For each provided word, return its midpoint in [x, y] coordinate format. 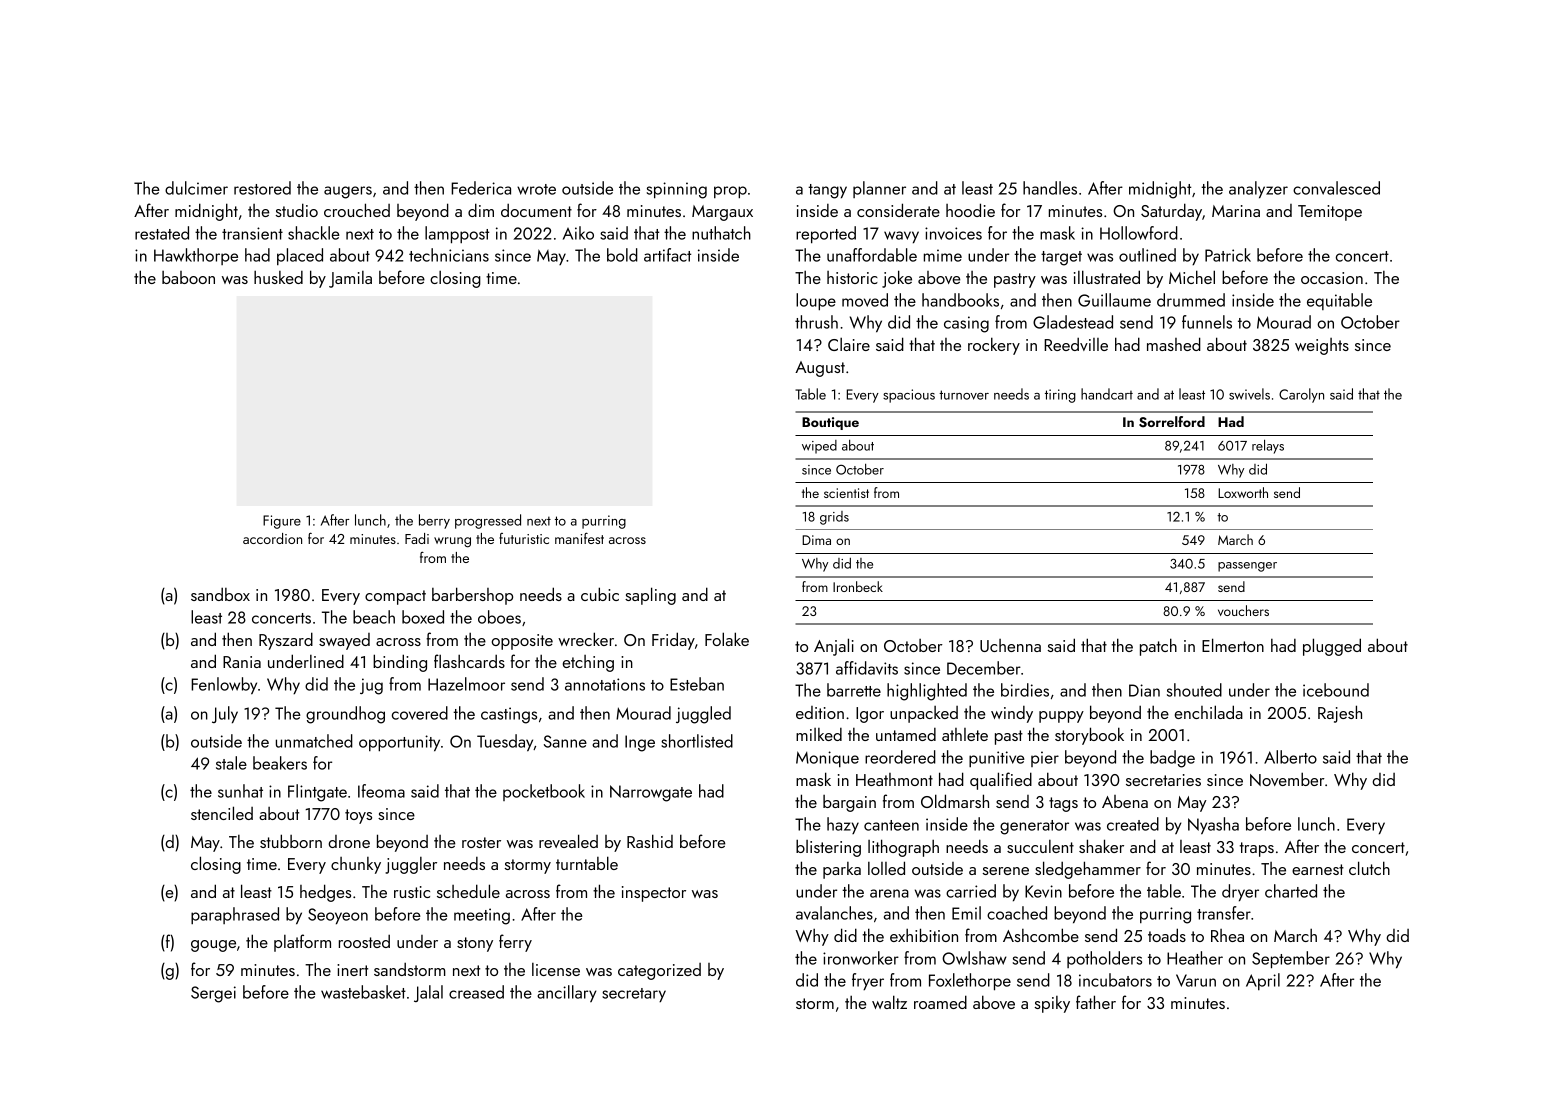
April [1263, 981]
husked [278, 277]
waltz [889, 1002]
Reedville [1076, 344]
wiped [819, 447]
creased [476, 992]
